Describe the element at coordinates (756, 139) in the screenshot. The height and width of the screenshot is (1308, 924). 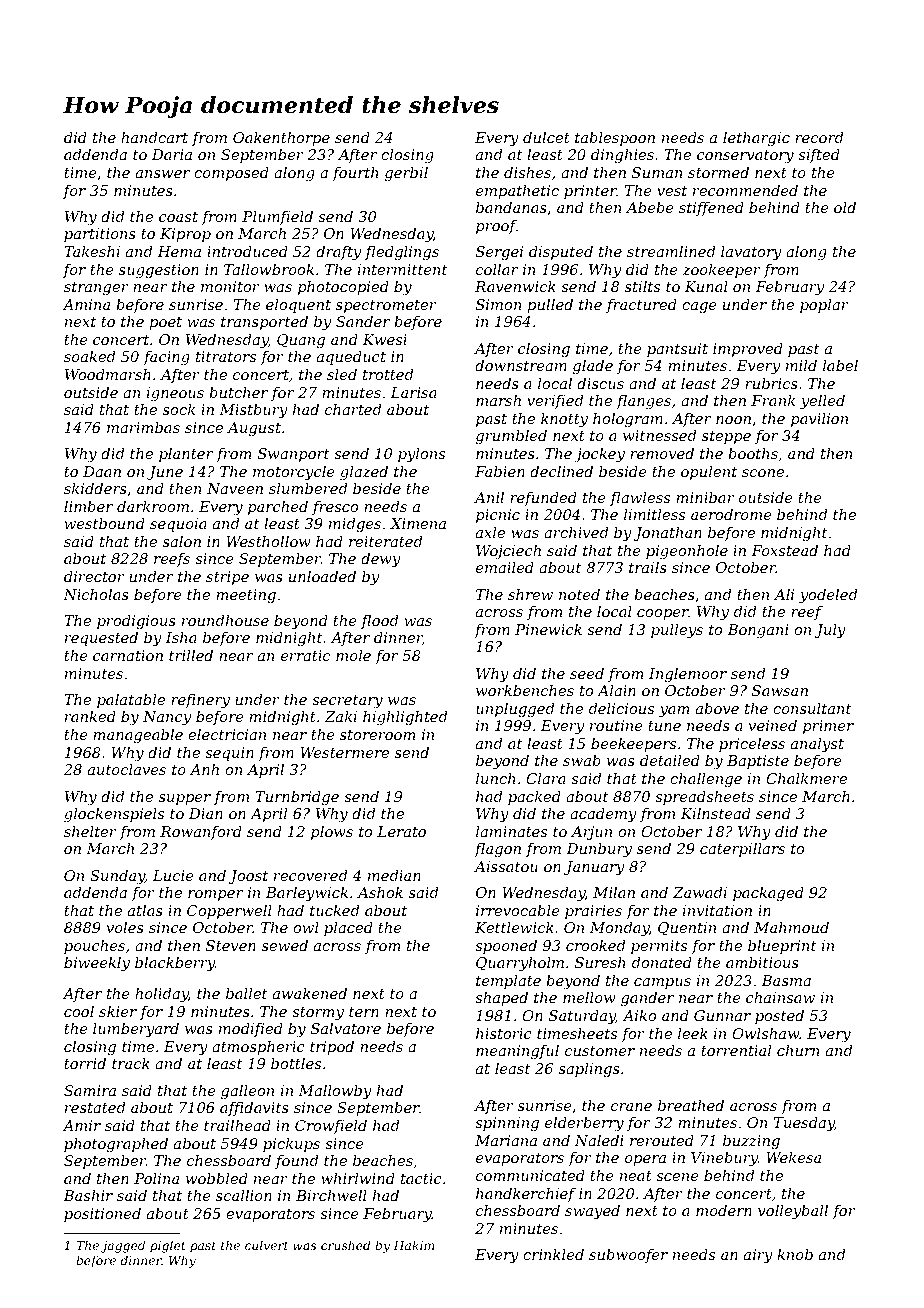
I see `lethargic` at that location.
